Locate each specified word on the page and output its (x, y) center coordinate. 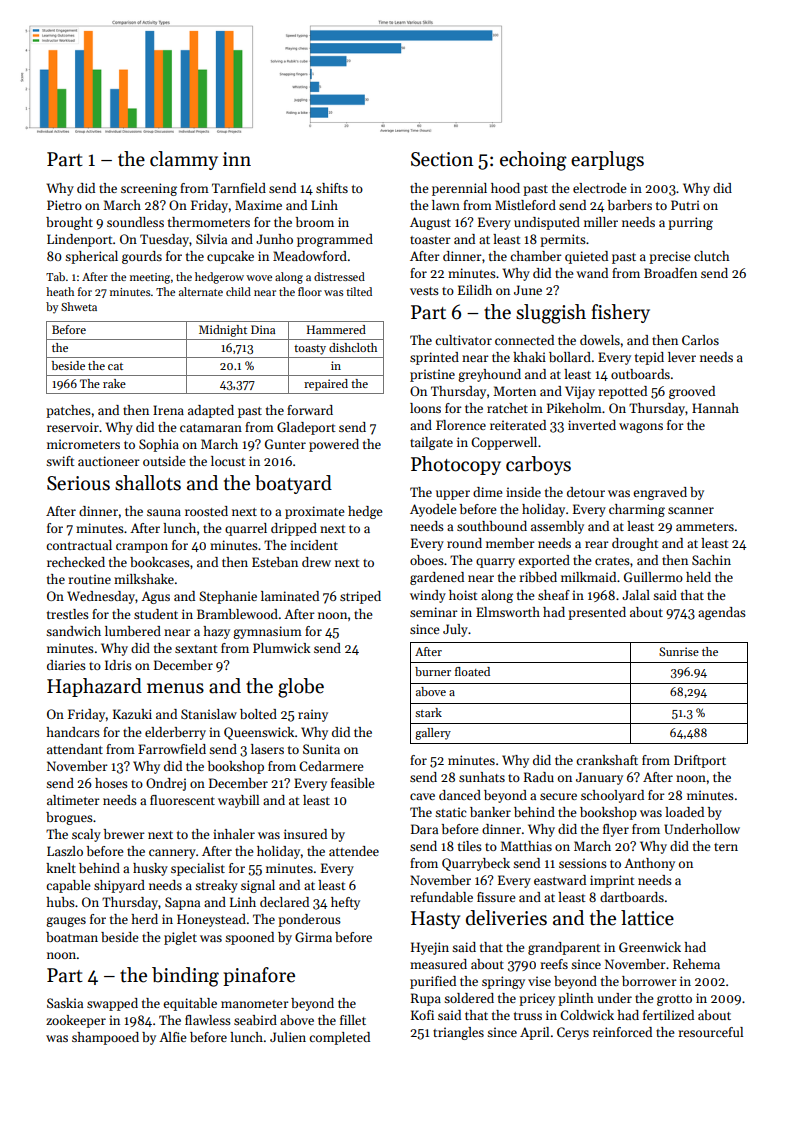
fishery (620, 313)
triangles (458, 1033)
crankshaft (607, 760)
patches (68, 411)
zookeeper (76, 1021)
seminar (434, 612)
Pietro (64, 205)
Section (442, 159)
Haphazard (94, 687)
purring (690, 223)
